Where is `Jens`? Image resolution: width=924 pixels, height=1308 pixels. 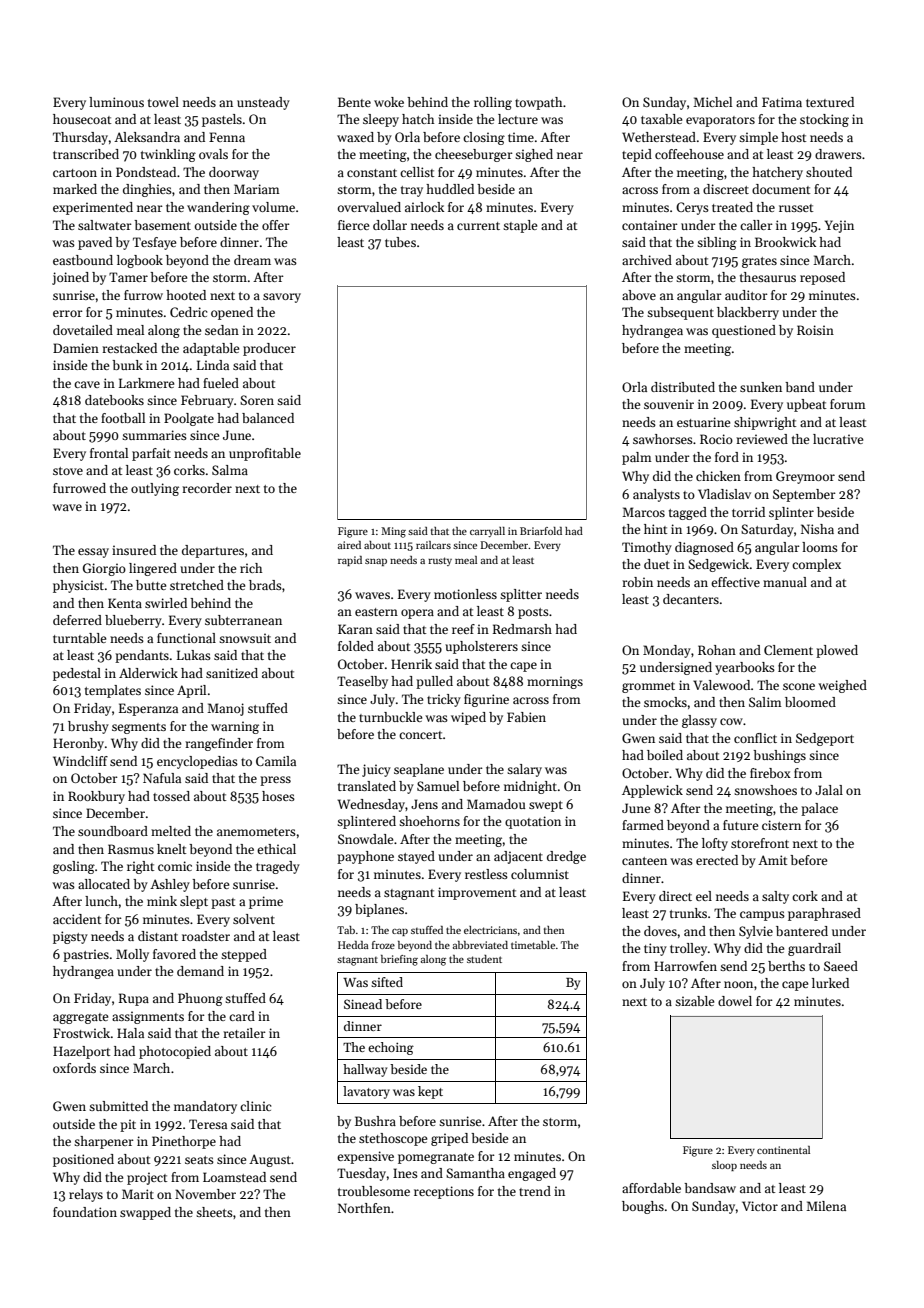 Jens is located at coordinates (424, 804).
